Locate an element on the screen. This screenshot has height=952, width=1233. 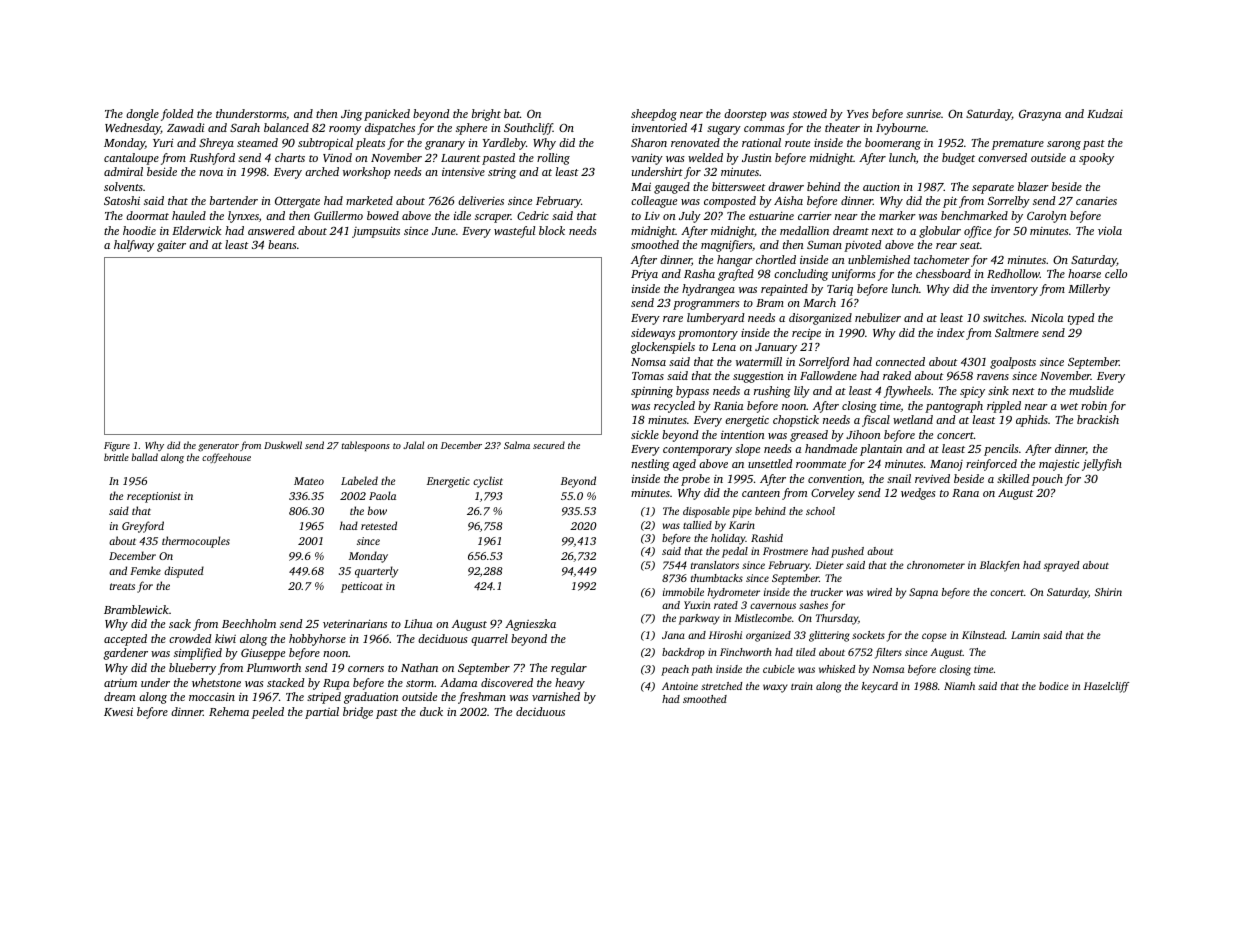
intention is located at coordinates (743, 435).
